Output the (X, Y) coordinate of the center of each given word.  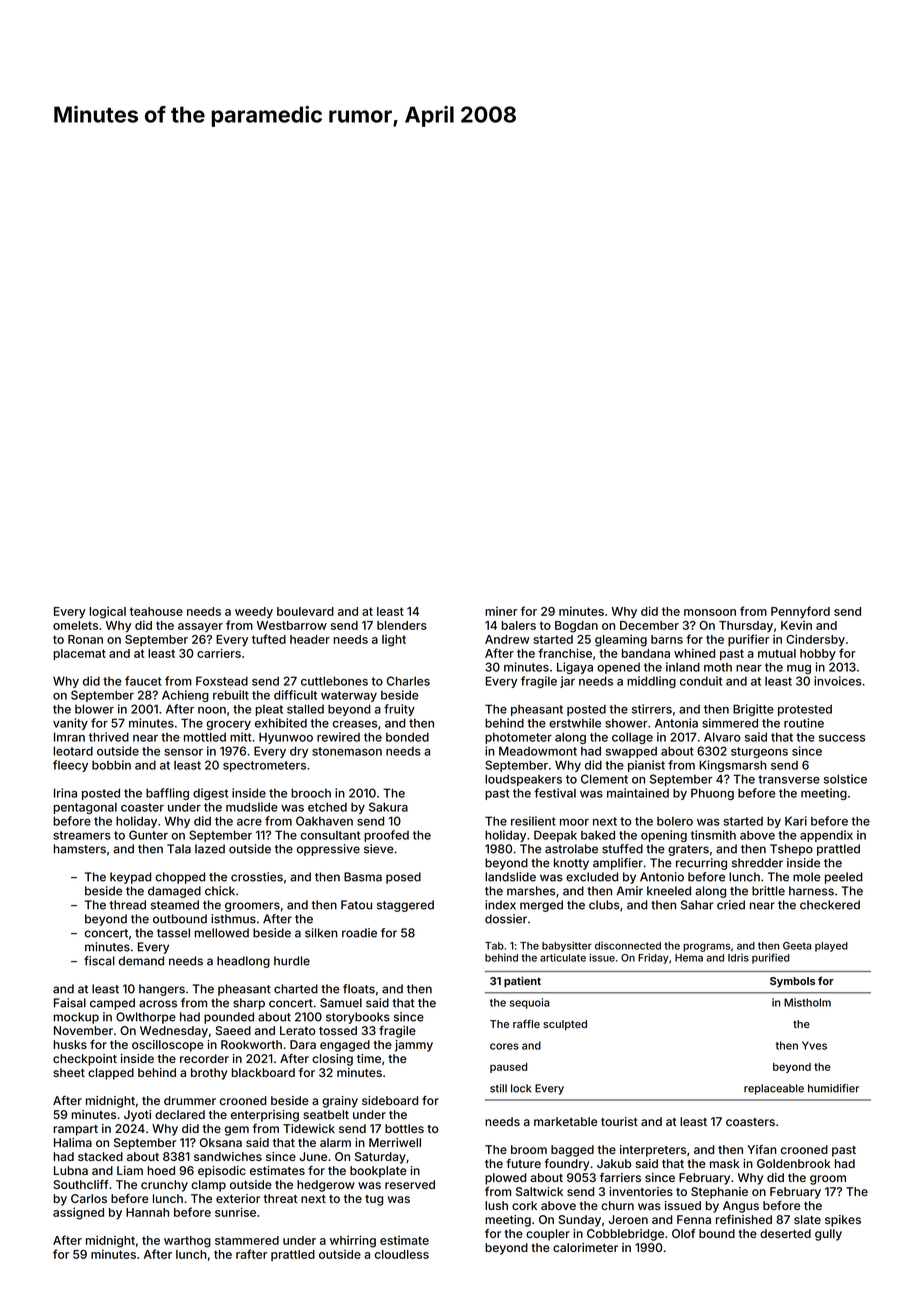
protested (805, 710)
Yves (814, 1045)
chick (220, 891)
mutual (777, 653)
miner (501, 611)
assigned (78, 1213)
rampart (75, 1130)
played (831, 947)
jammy (414, 1046)
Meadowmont (538, 751)
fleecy (70, 766)
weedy (254, 613)
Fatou (356, 905)
